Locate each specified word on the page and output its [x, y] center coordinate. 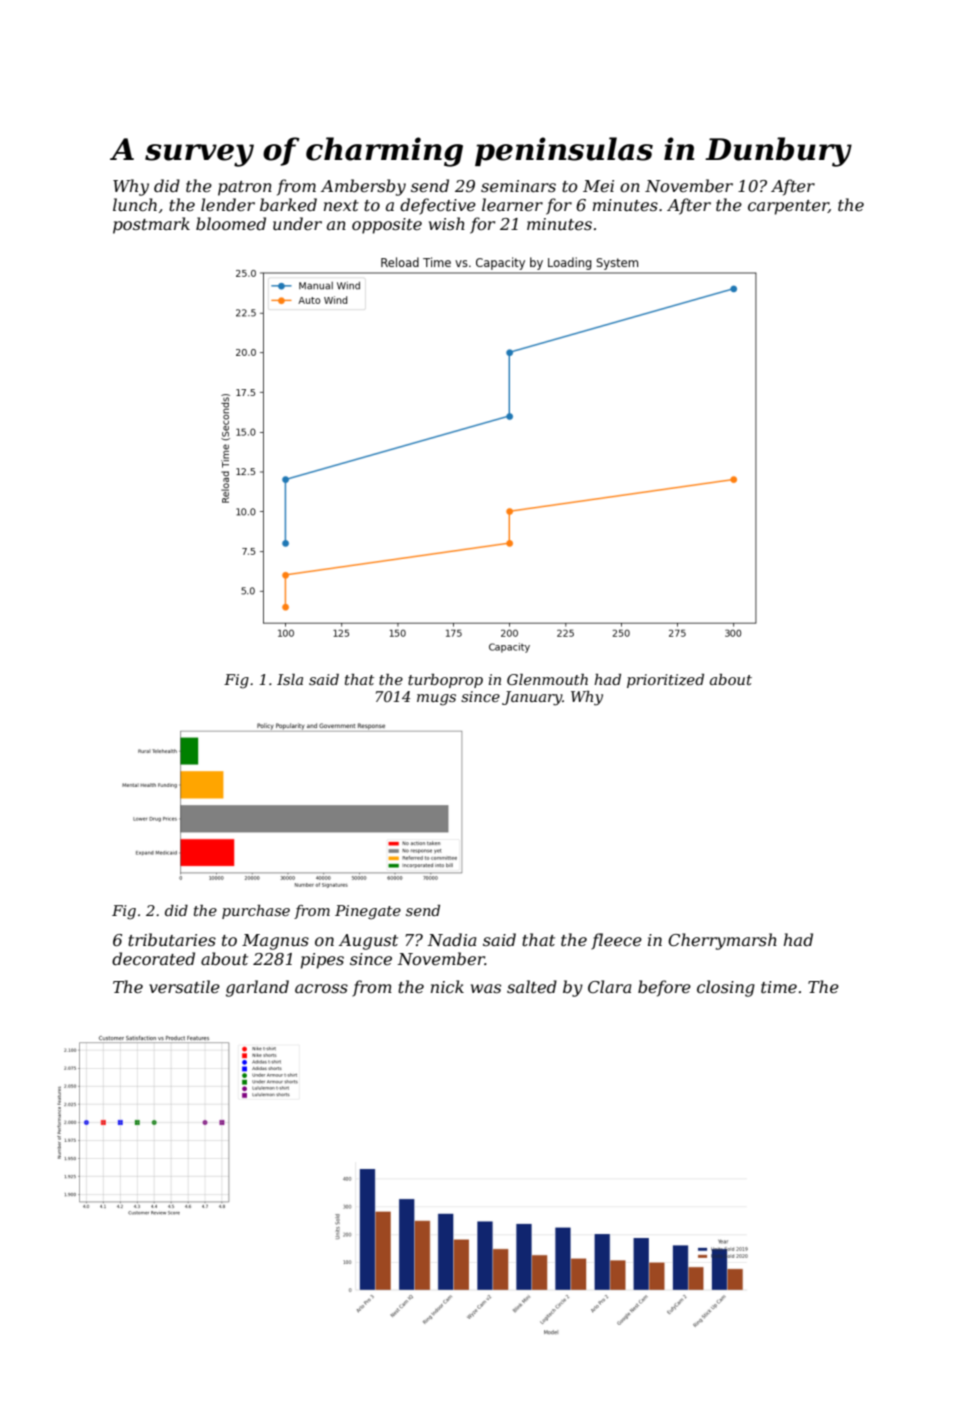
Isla [290, 679]
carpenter [788, 207]
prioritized [665, 681]
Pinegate [368, 912]
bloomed [231, 223]
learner [512, 204]
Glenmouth [547, 679]
